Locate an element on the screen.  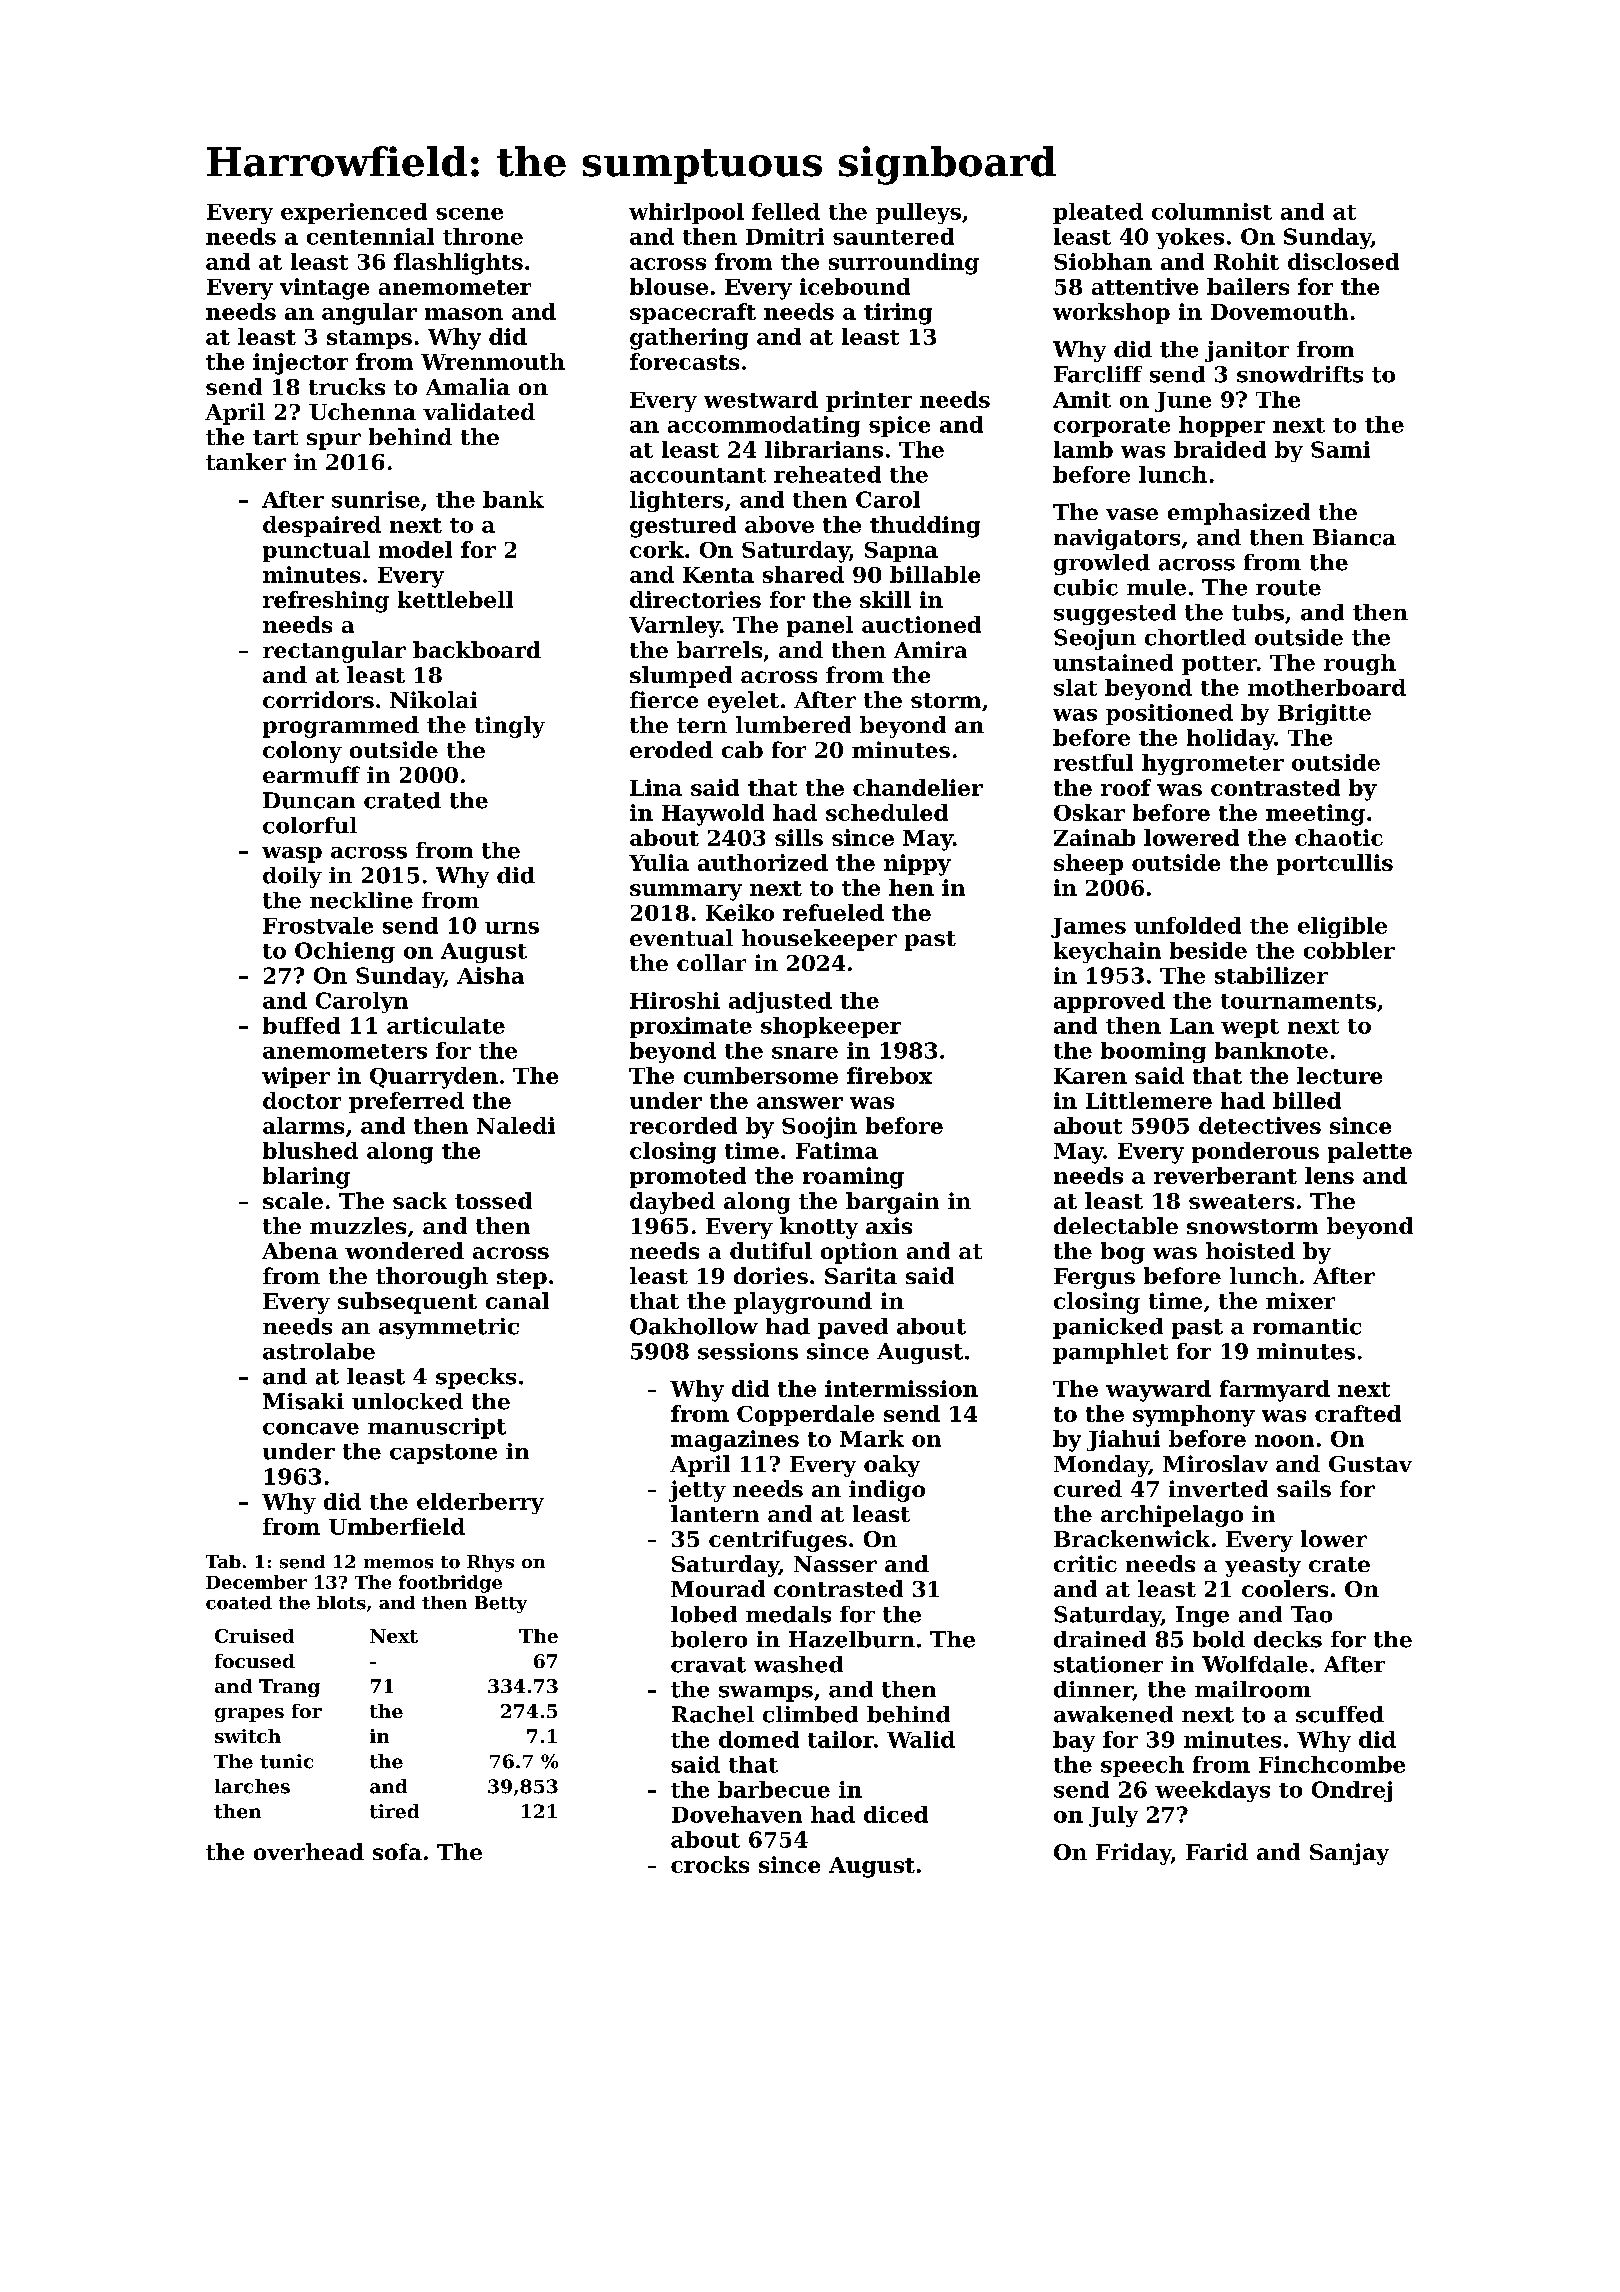
critic is located at coordinates (1085, 1563).
